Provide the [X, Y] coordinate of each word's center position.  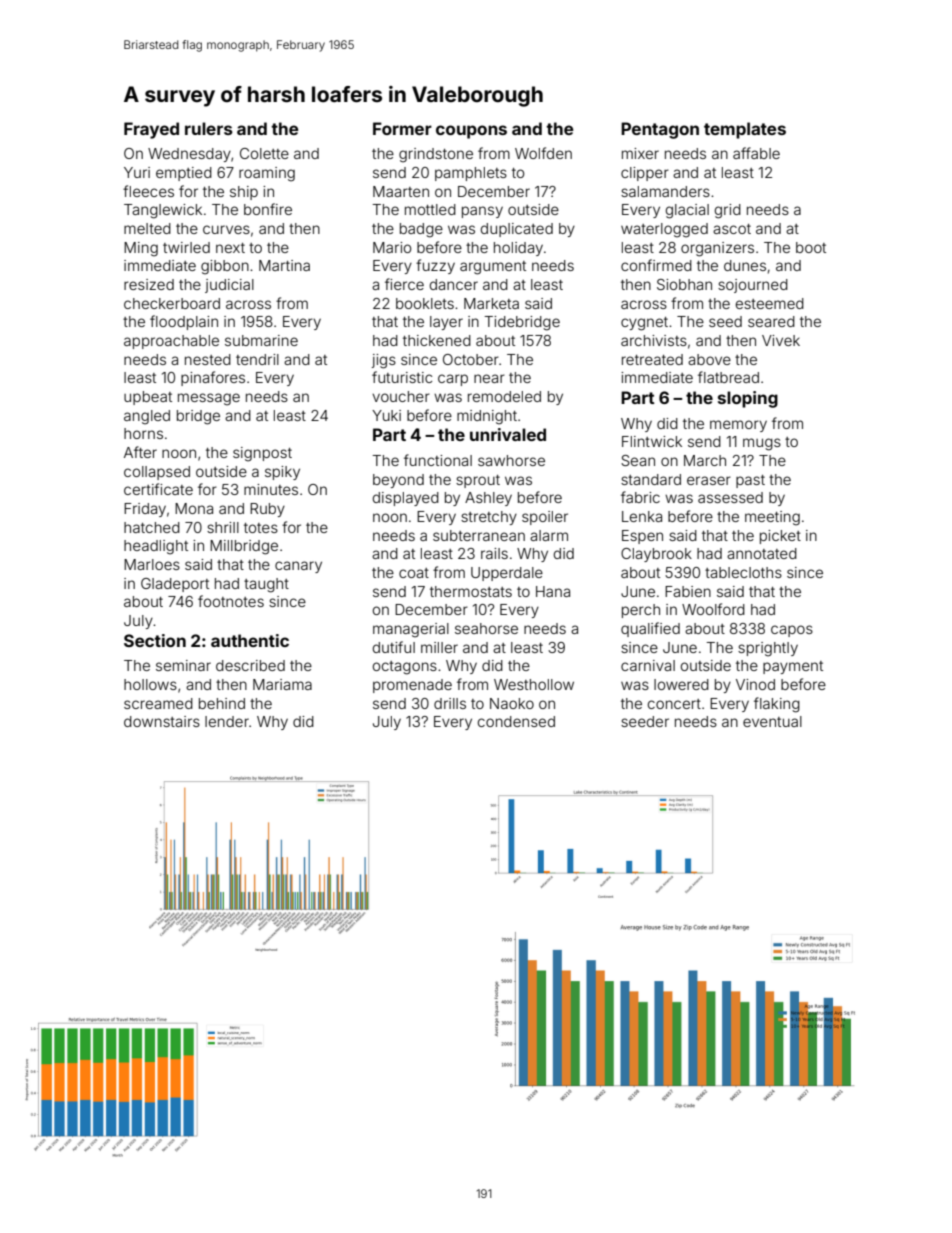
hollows [150, 684]
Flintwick [652, 441]
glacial [687, 211]
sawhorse [511, 460]
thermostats [471, 591]
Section [155, 640]
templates [745, 130]
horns [143, 433]
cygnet [644, 324]
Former [402, 128]
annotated [762, 553]
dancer [454, 284]
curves [226, 229]
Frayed [151, 130]
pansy [482, 212]
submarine [261, 340]
